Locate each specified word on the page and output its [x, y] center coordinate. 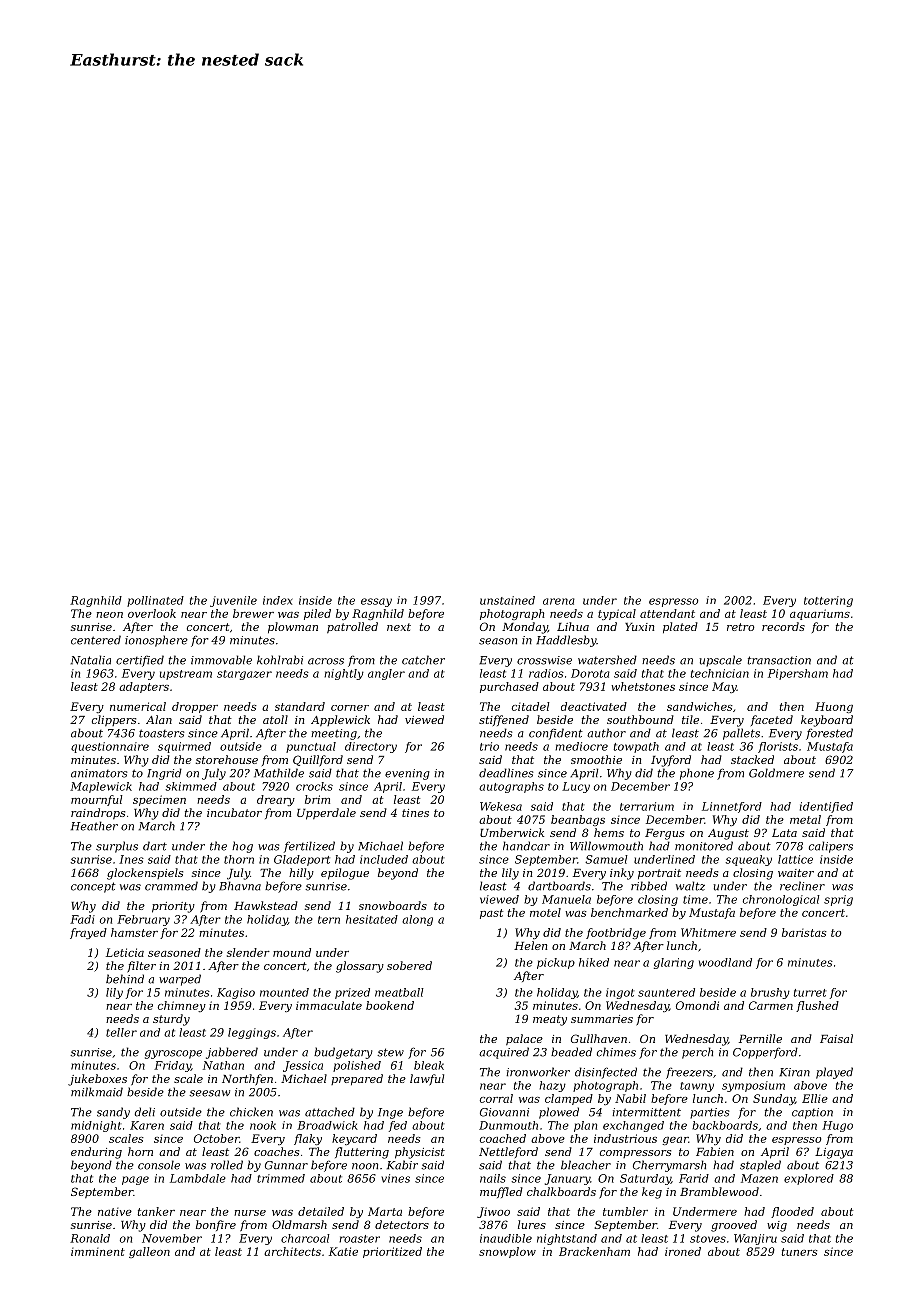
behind [125, 979]
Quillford [318, 761]
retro [741, 627]
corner [350, 708]
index [277, 600]
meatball [399, 992]
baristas [804, 932]
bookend [390, 1005]
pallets [741, 734]
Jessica [303, 1066]
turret [810, 993]
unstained [507, 600]
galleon [149, 1252]
